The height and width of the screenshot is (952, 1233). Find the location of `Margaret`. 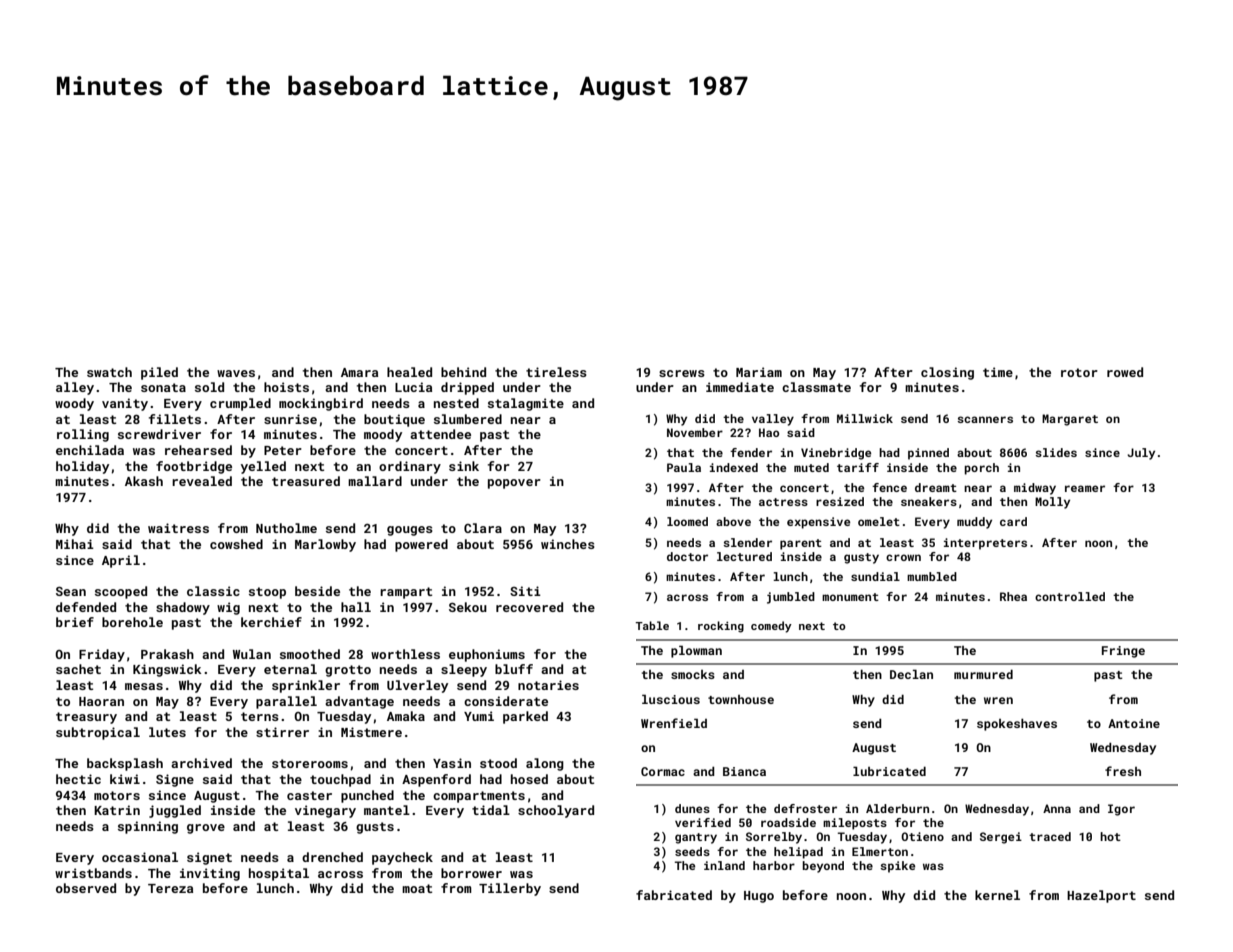

Margaret is located at coordinates (1070, 420).
